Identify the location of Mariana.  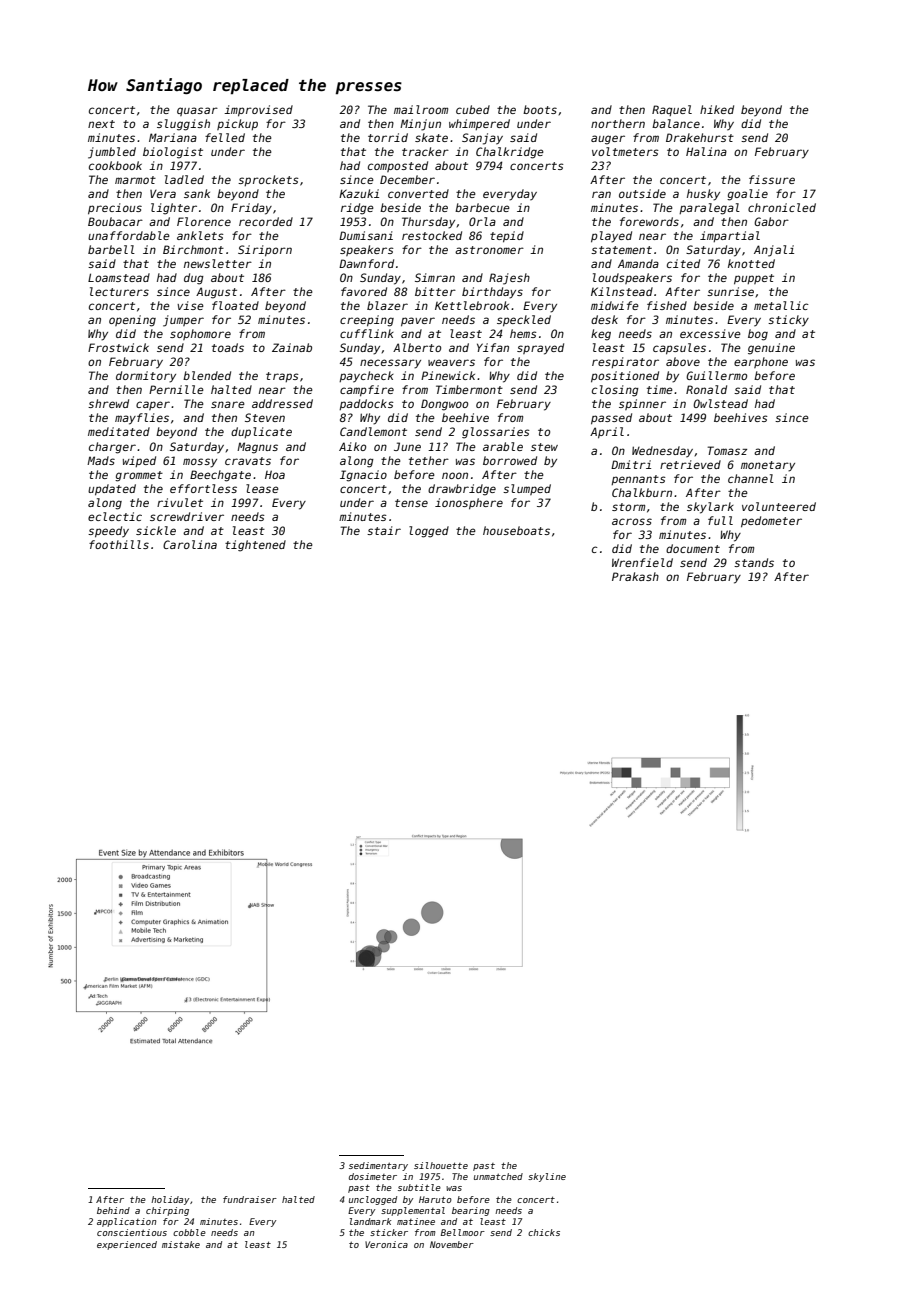
(173, 137).
